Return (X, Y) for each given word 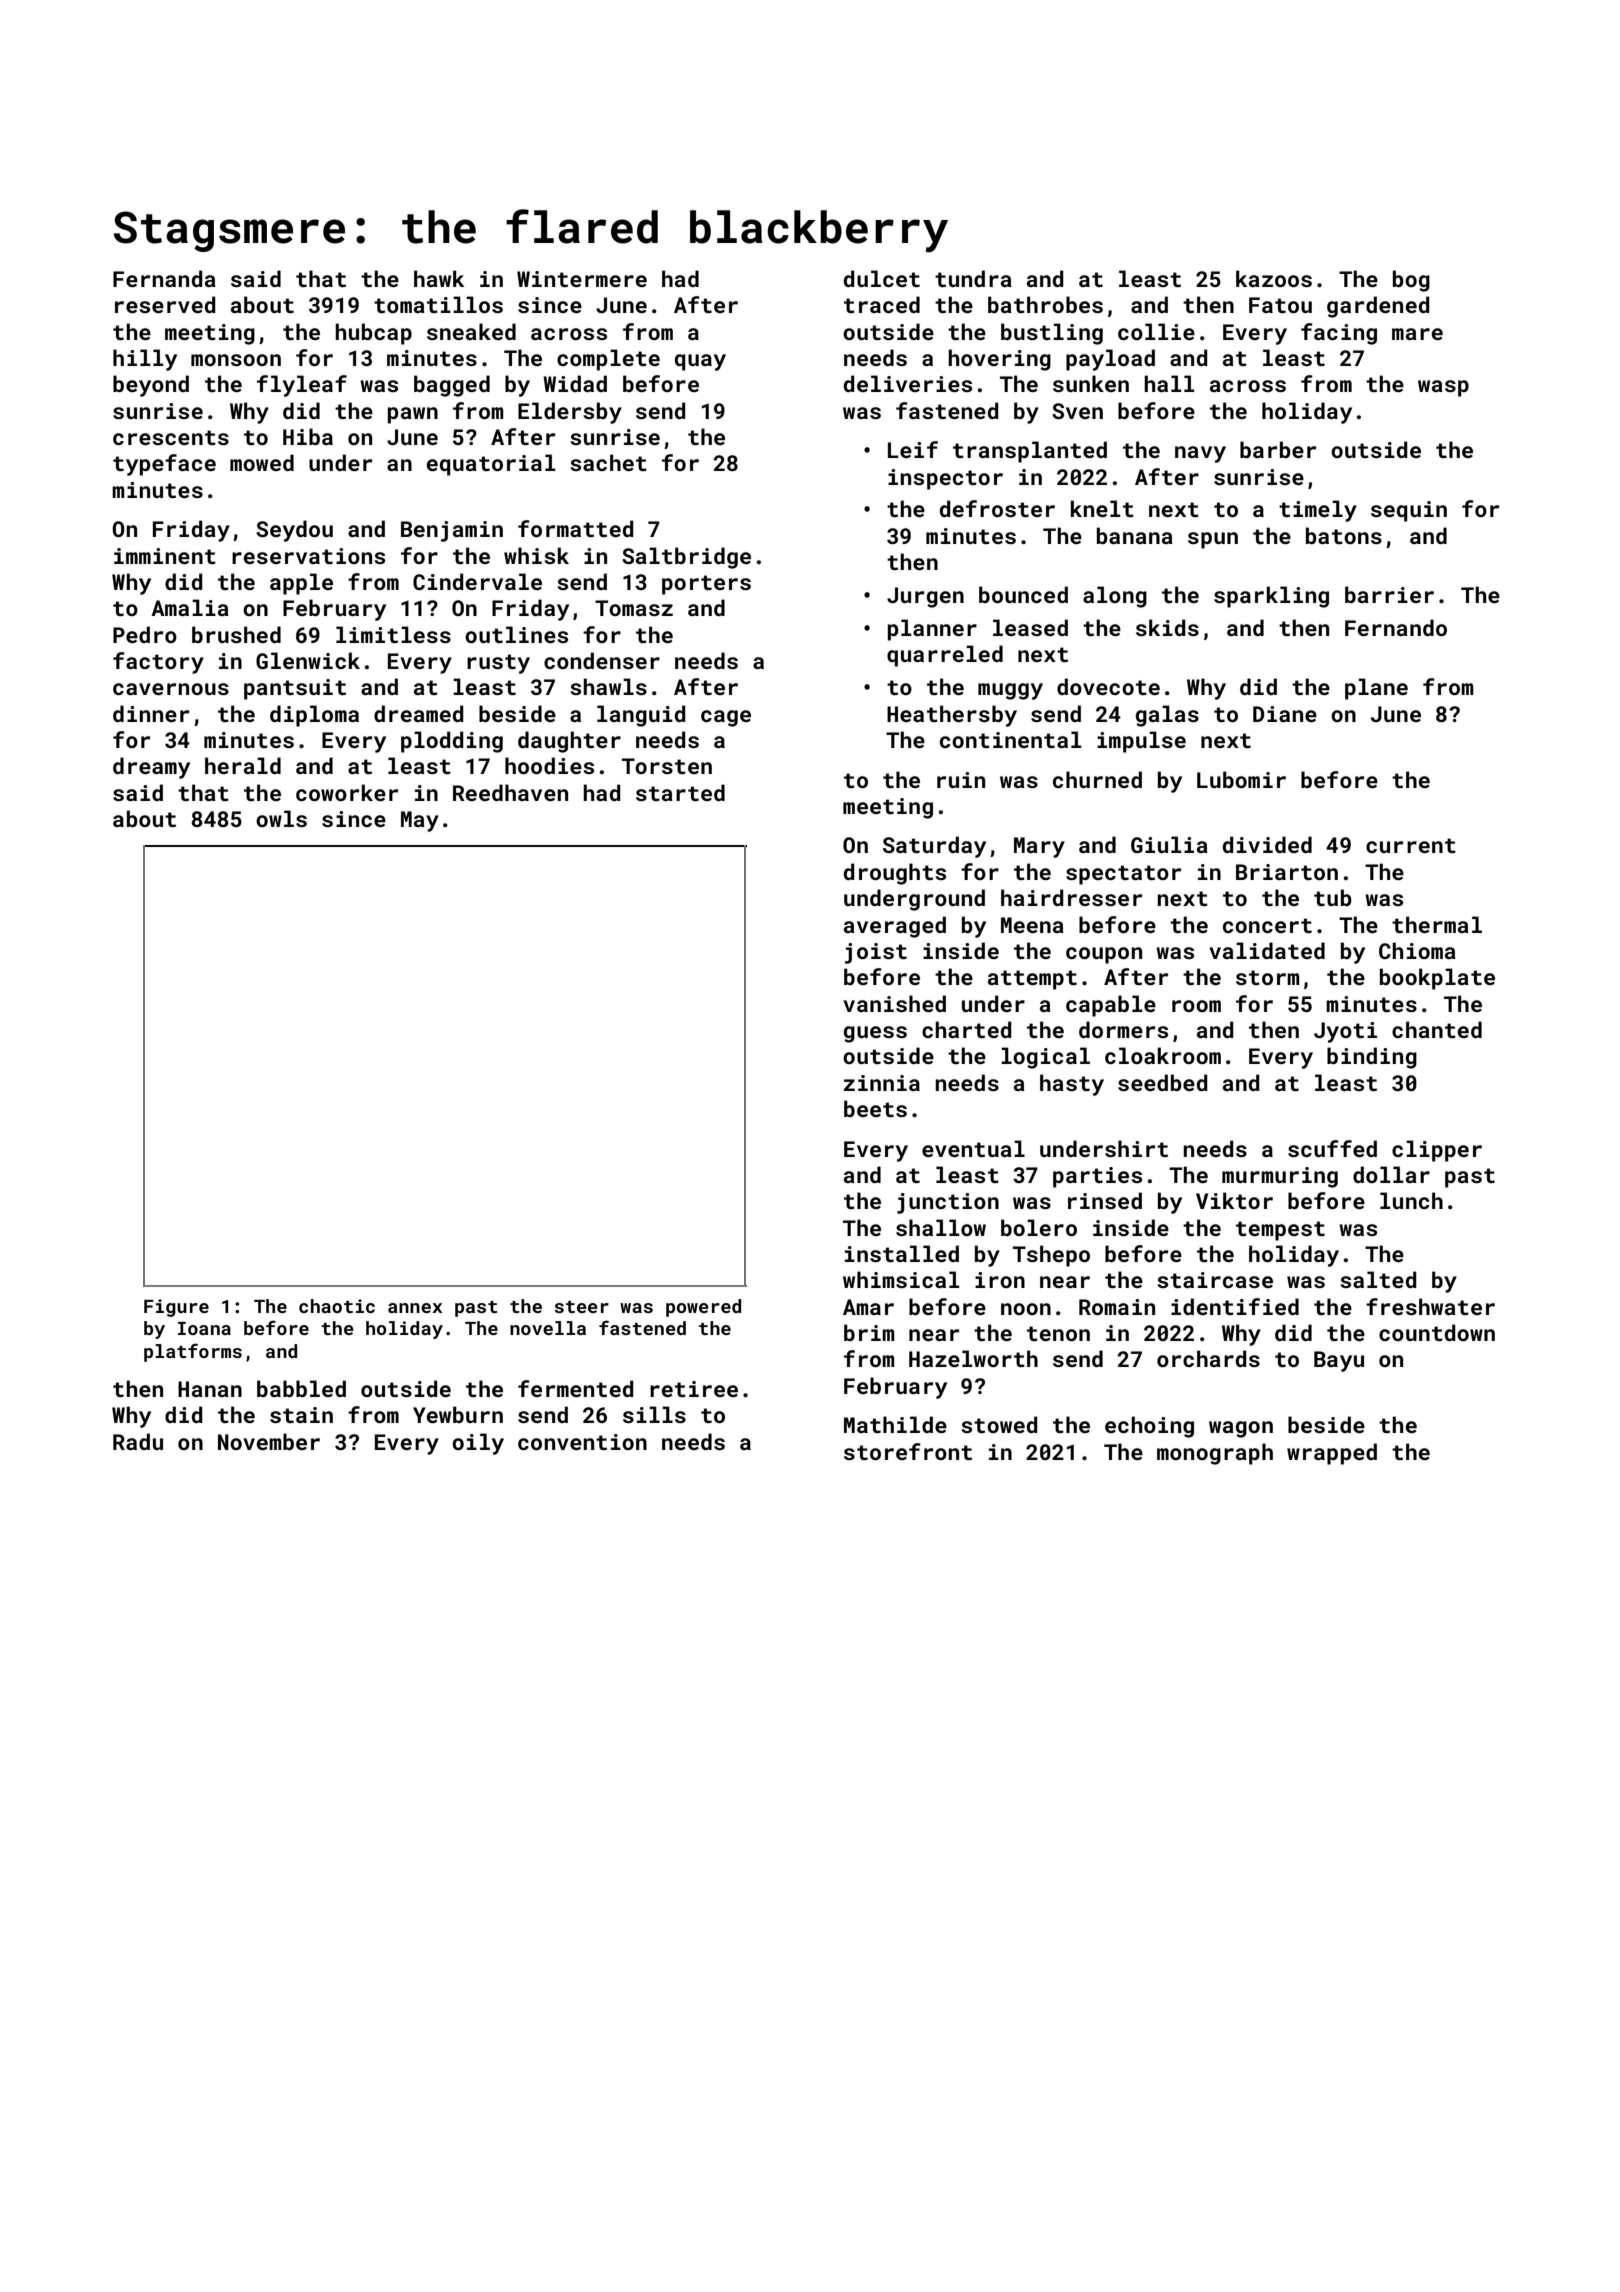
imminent (165, 556)
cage (726, 718)
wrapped (1332, 1454)
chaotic (337, 1306)
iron (1000, 1280)
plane (1376, 689)
